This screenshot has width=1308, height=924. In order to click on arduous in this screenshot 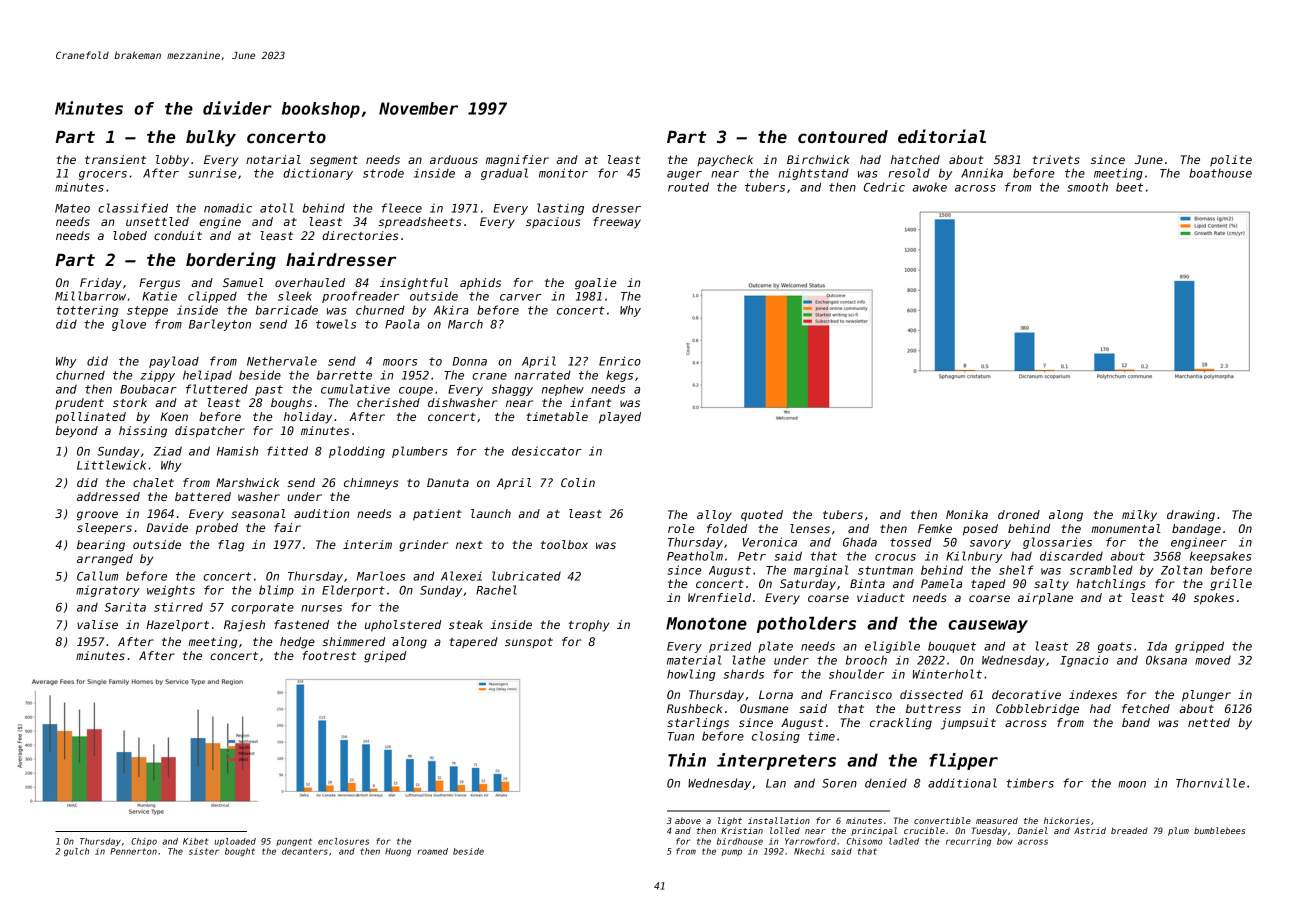, I will do `click(454, 159)`.
